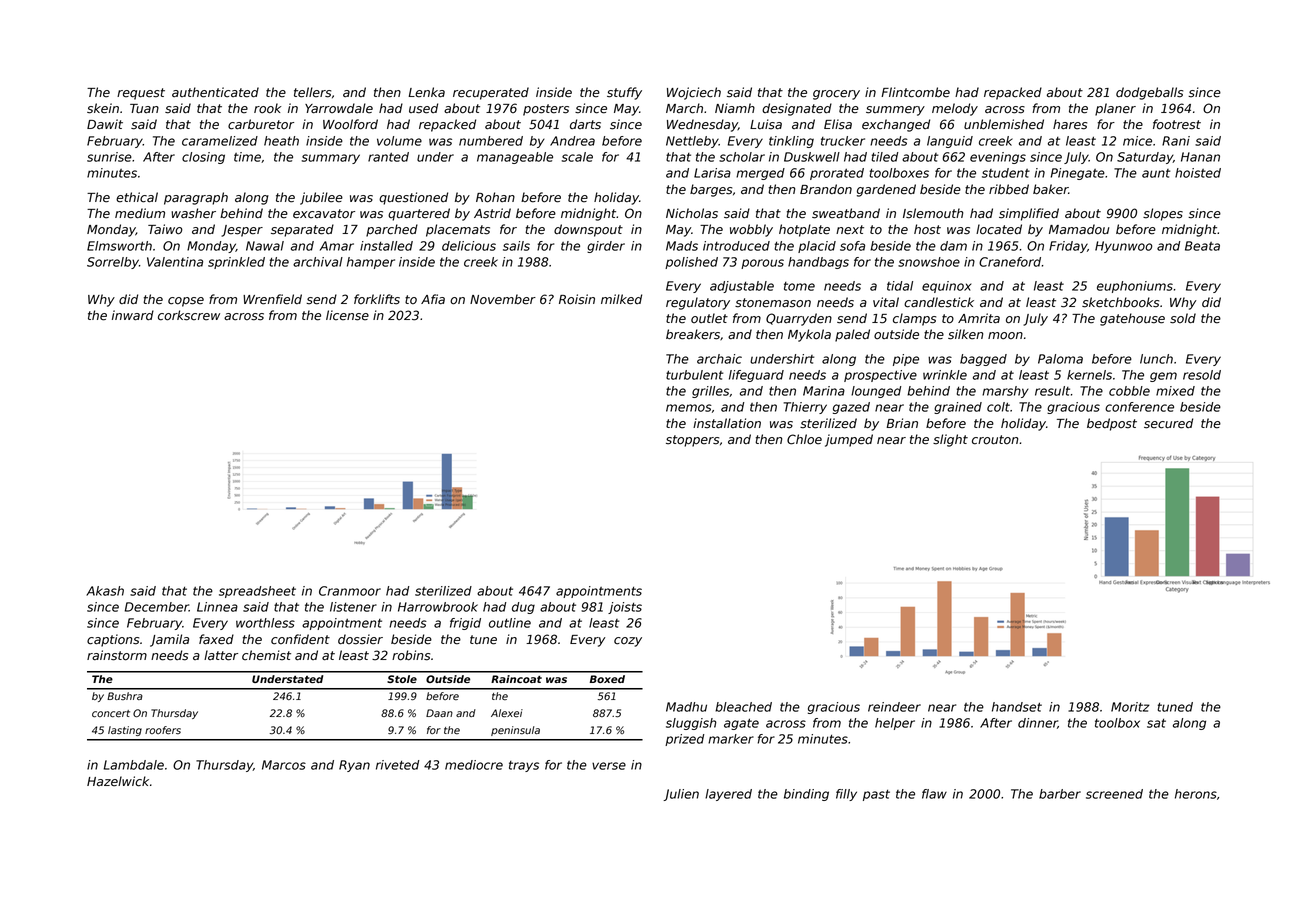 The image size is (1308, 924). Describe the element at coordinates (995, 440) in the screenshot. I see `crouton` at that location.
